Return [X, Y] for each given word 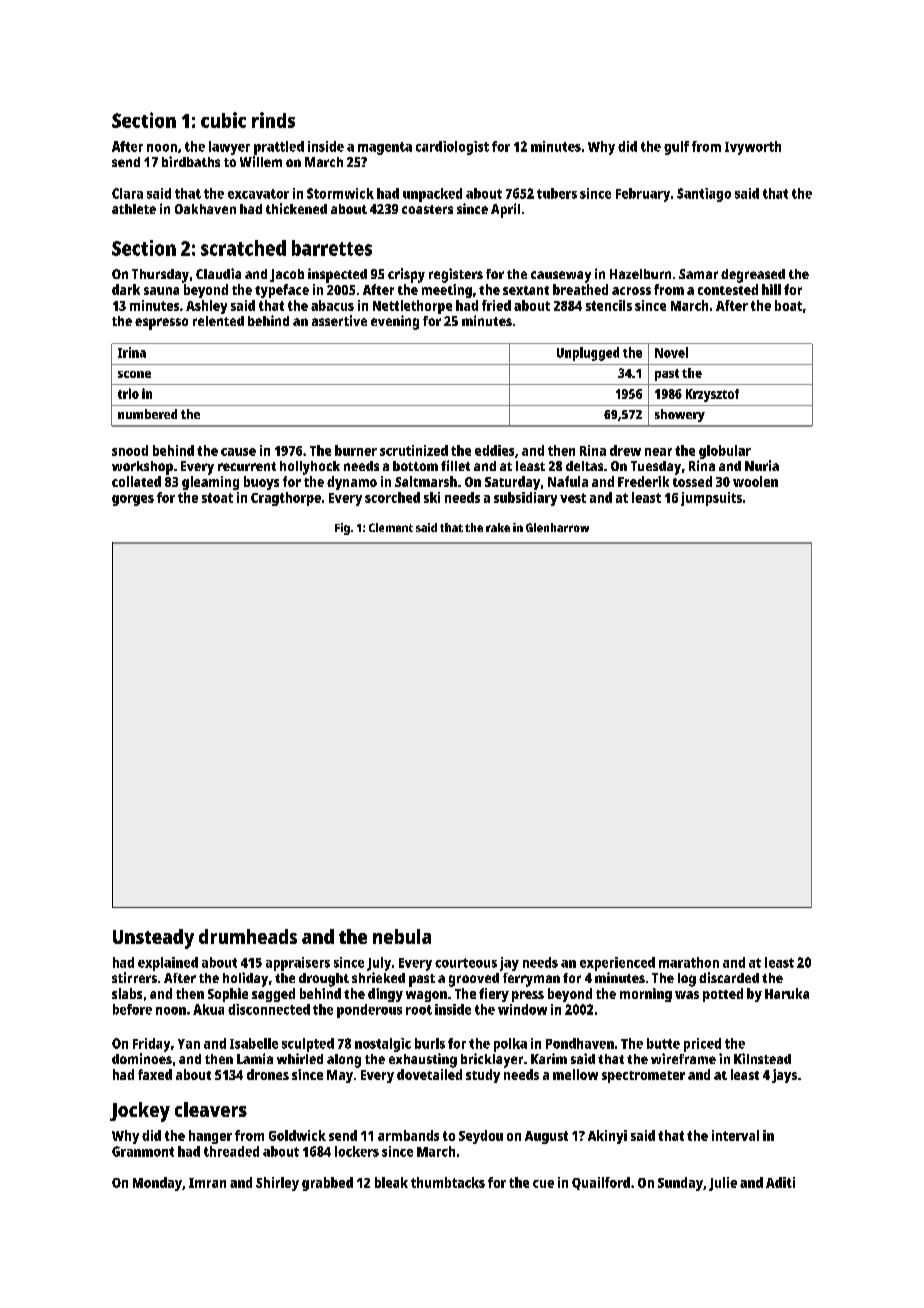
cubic [223, 120]
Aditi [780, 1182]
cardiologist [452, 148]
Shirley [277, 1184]
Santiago [704, 195]
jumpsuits [711, 499]
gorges [133, 500]
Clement [391, 527]
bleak [391, 1182]
